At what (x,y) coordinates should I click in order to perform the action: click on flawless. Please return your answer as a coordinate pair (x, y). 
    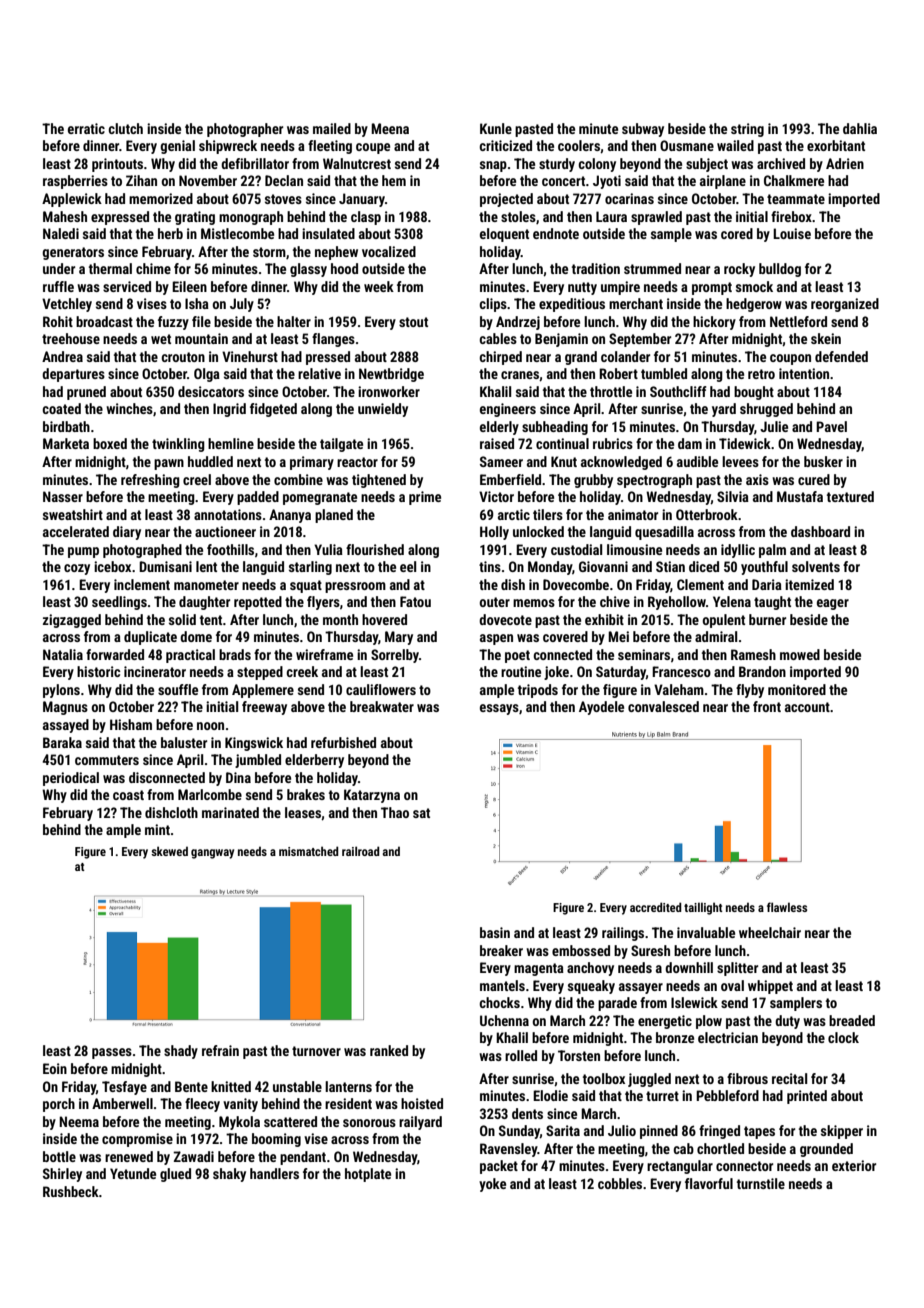
    Looking at the image, I should click on (787, 907).
